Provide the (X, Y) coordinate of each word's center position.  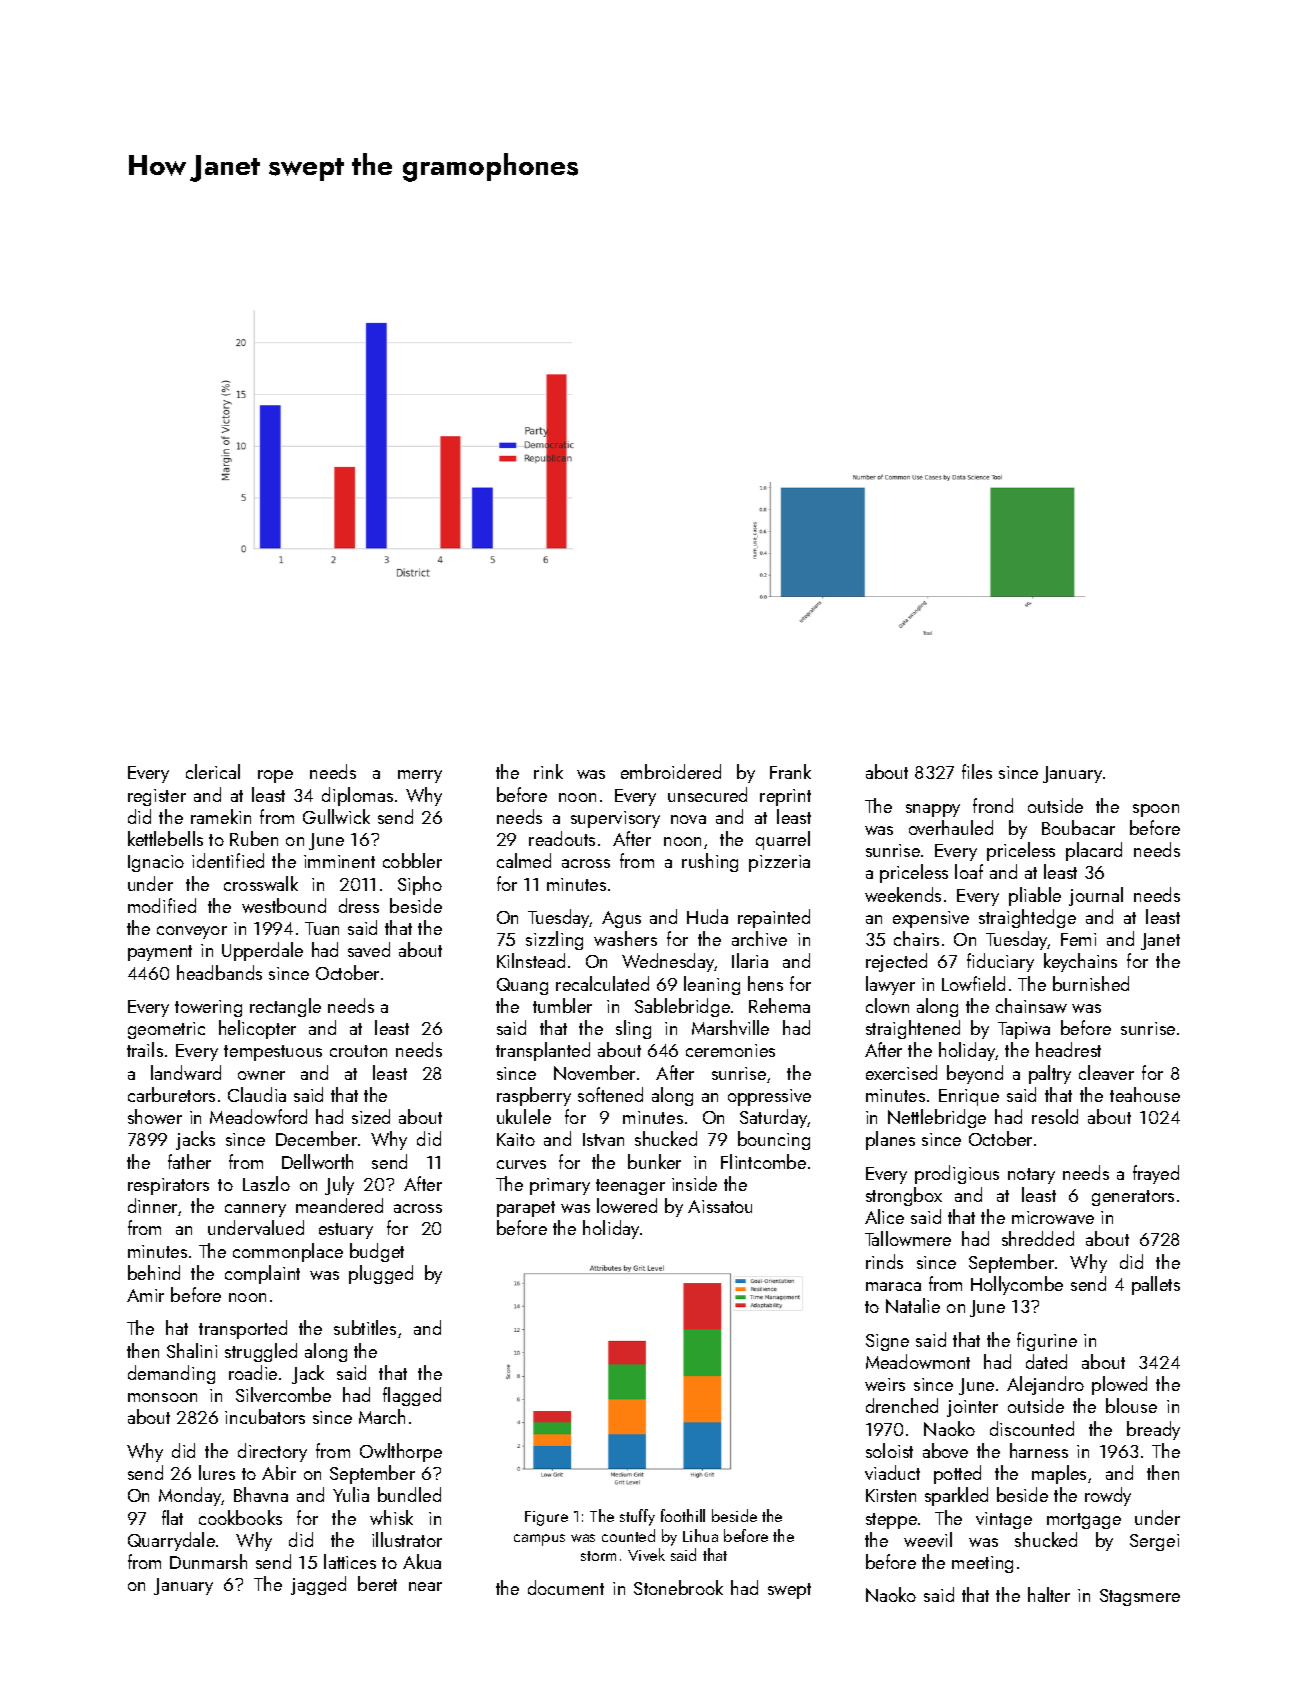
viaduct (892, 1472)
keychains (1080, 962)
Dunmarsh (208, 1561)
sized (371, 1116)
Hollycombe (1017, 1285)
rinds (884, 1261)
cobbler (412, 860)
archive (759, 938)
